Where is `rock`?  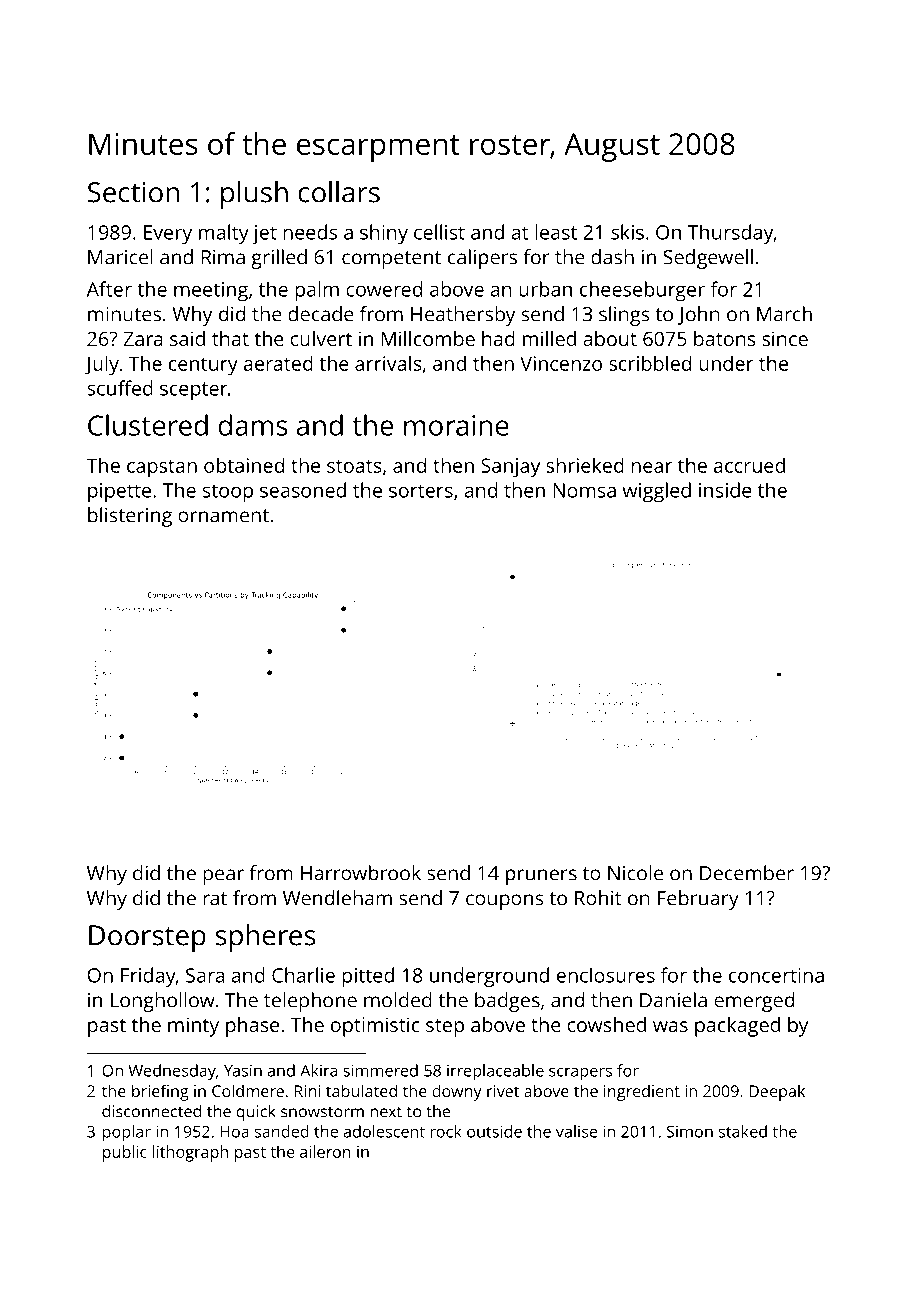
rock is located at coordinates (446, 1131).
